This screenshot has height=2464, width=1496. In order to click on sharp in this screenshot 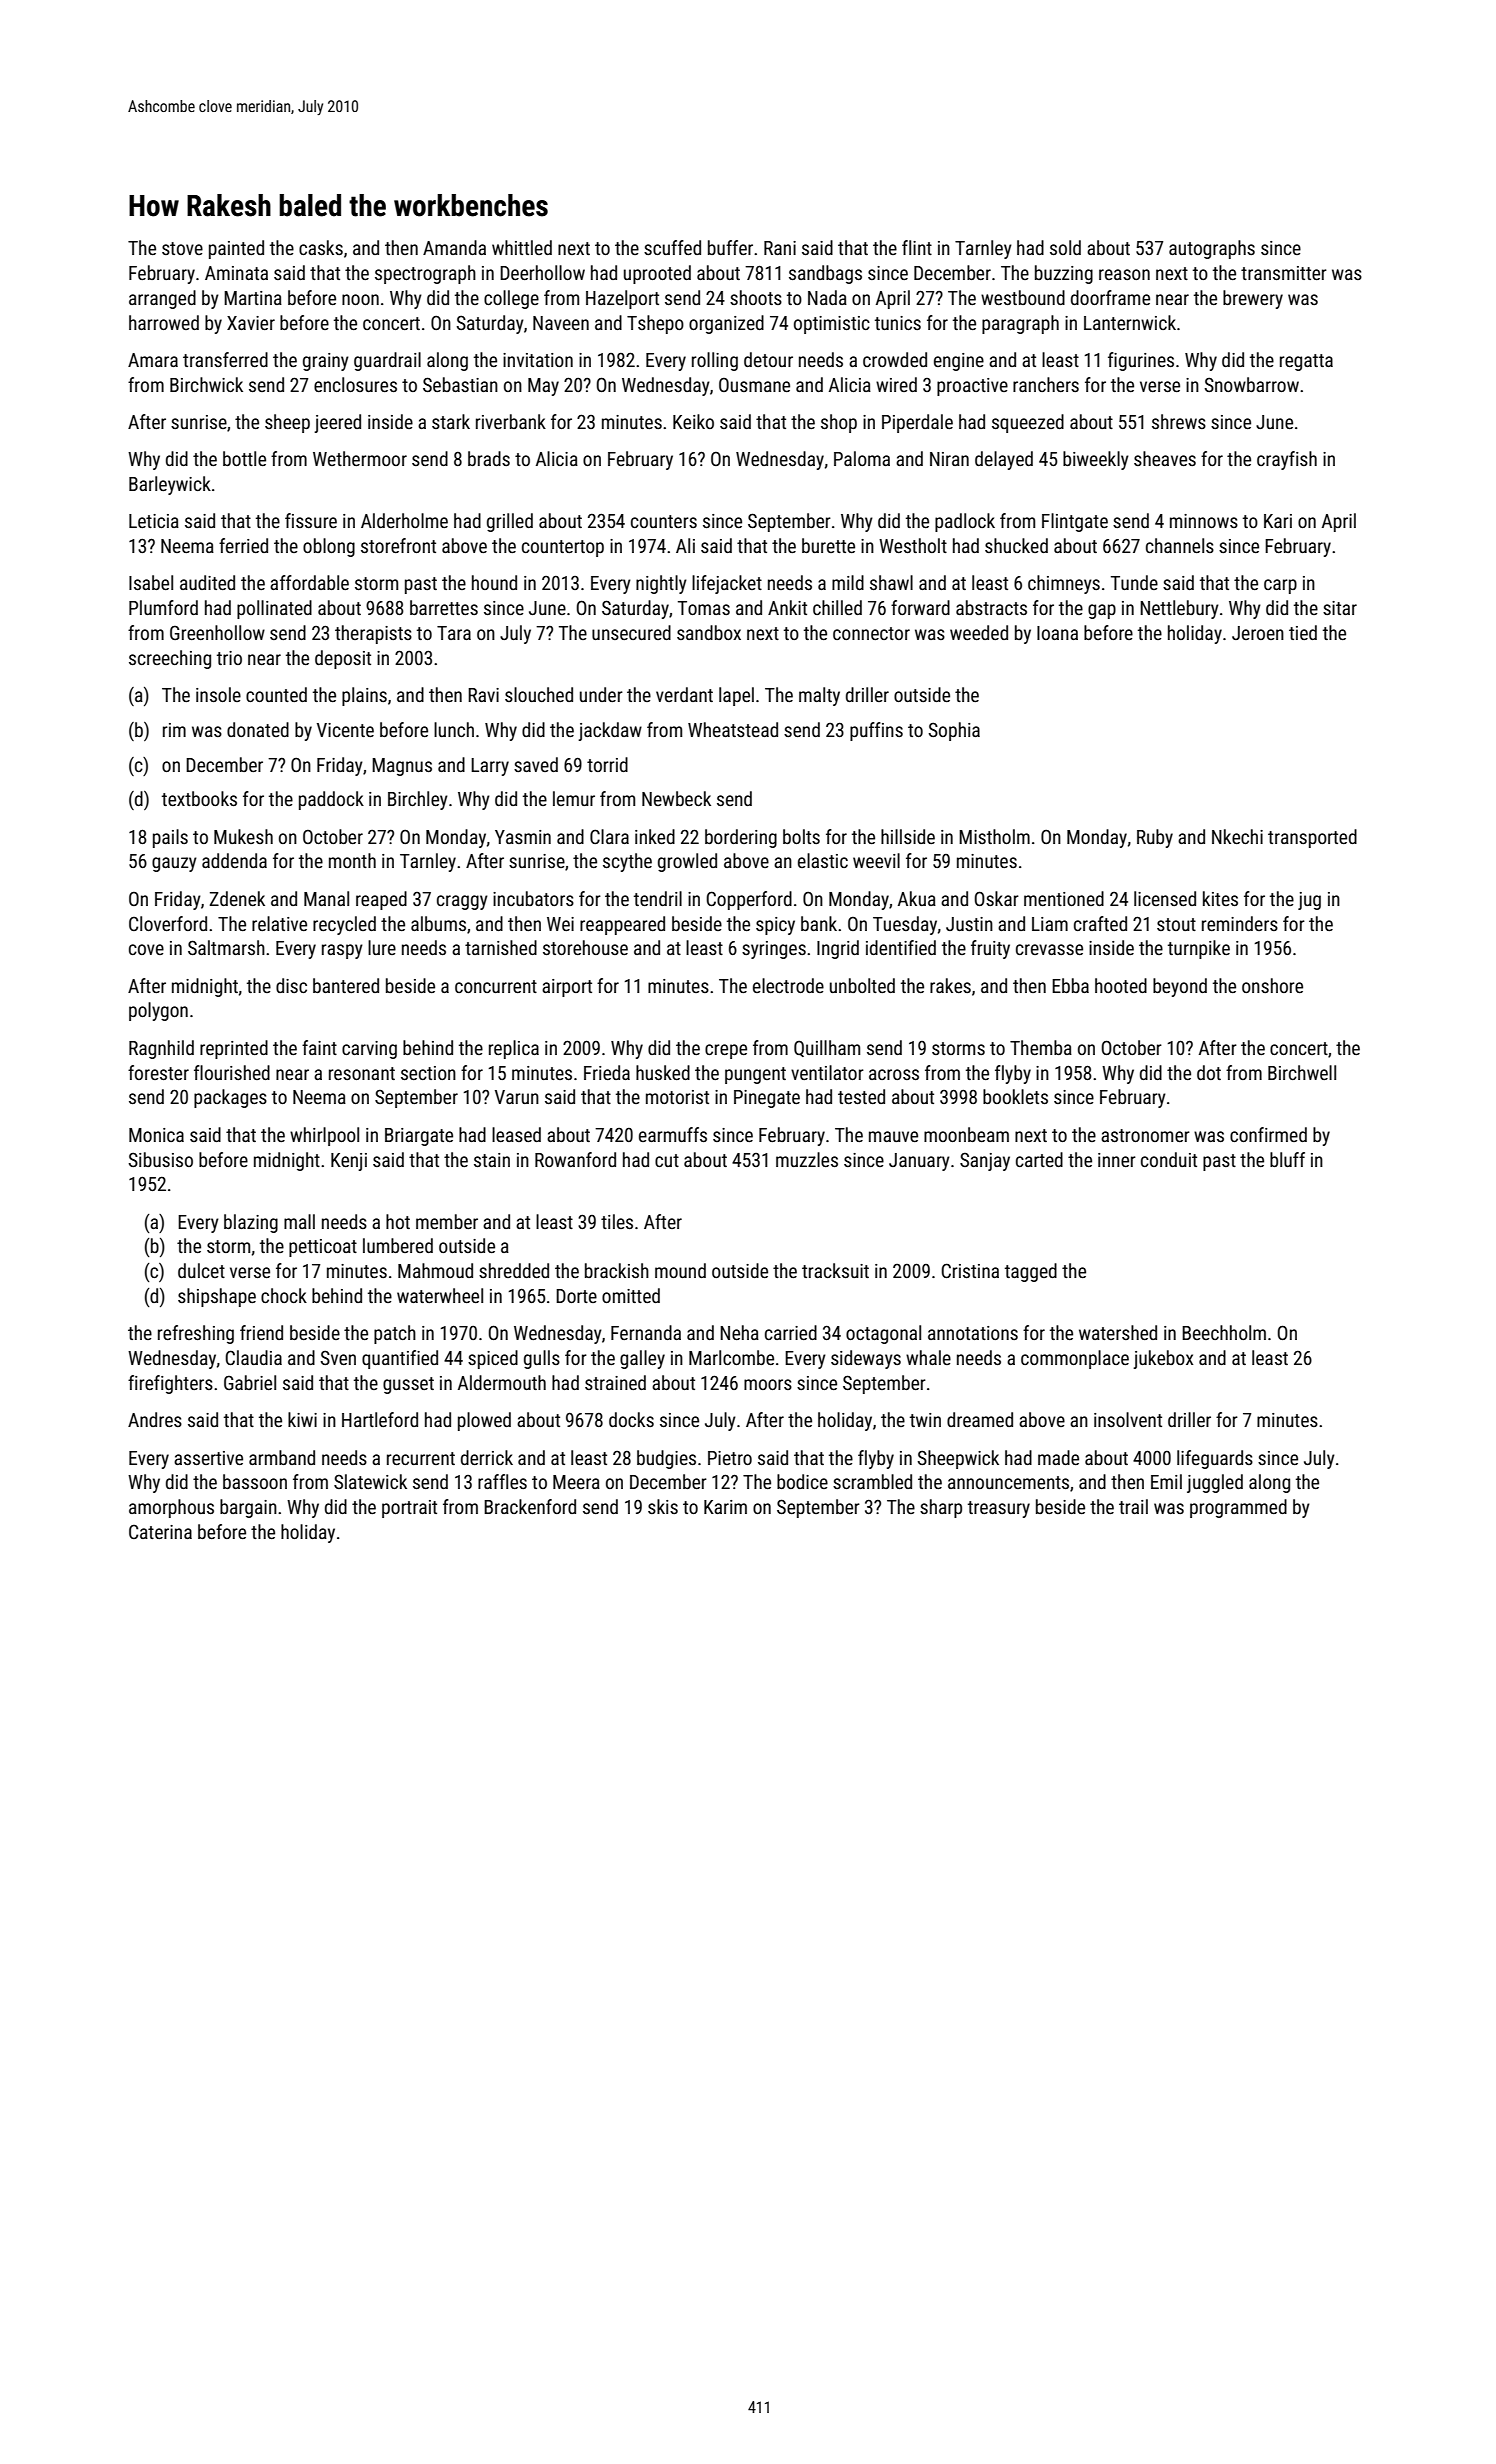, I will do `click(941, 1508)`.
